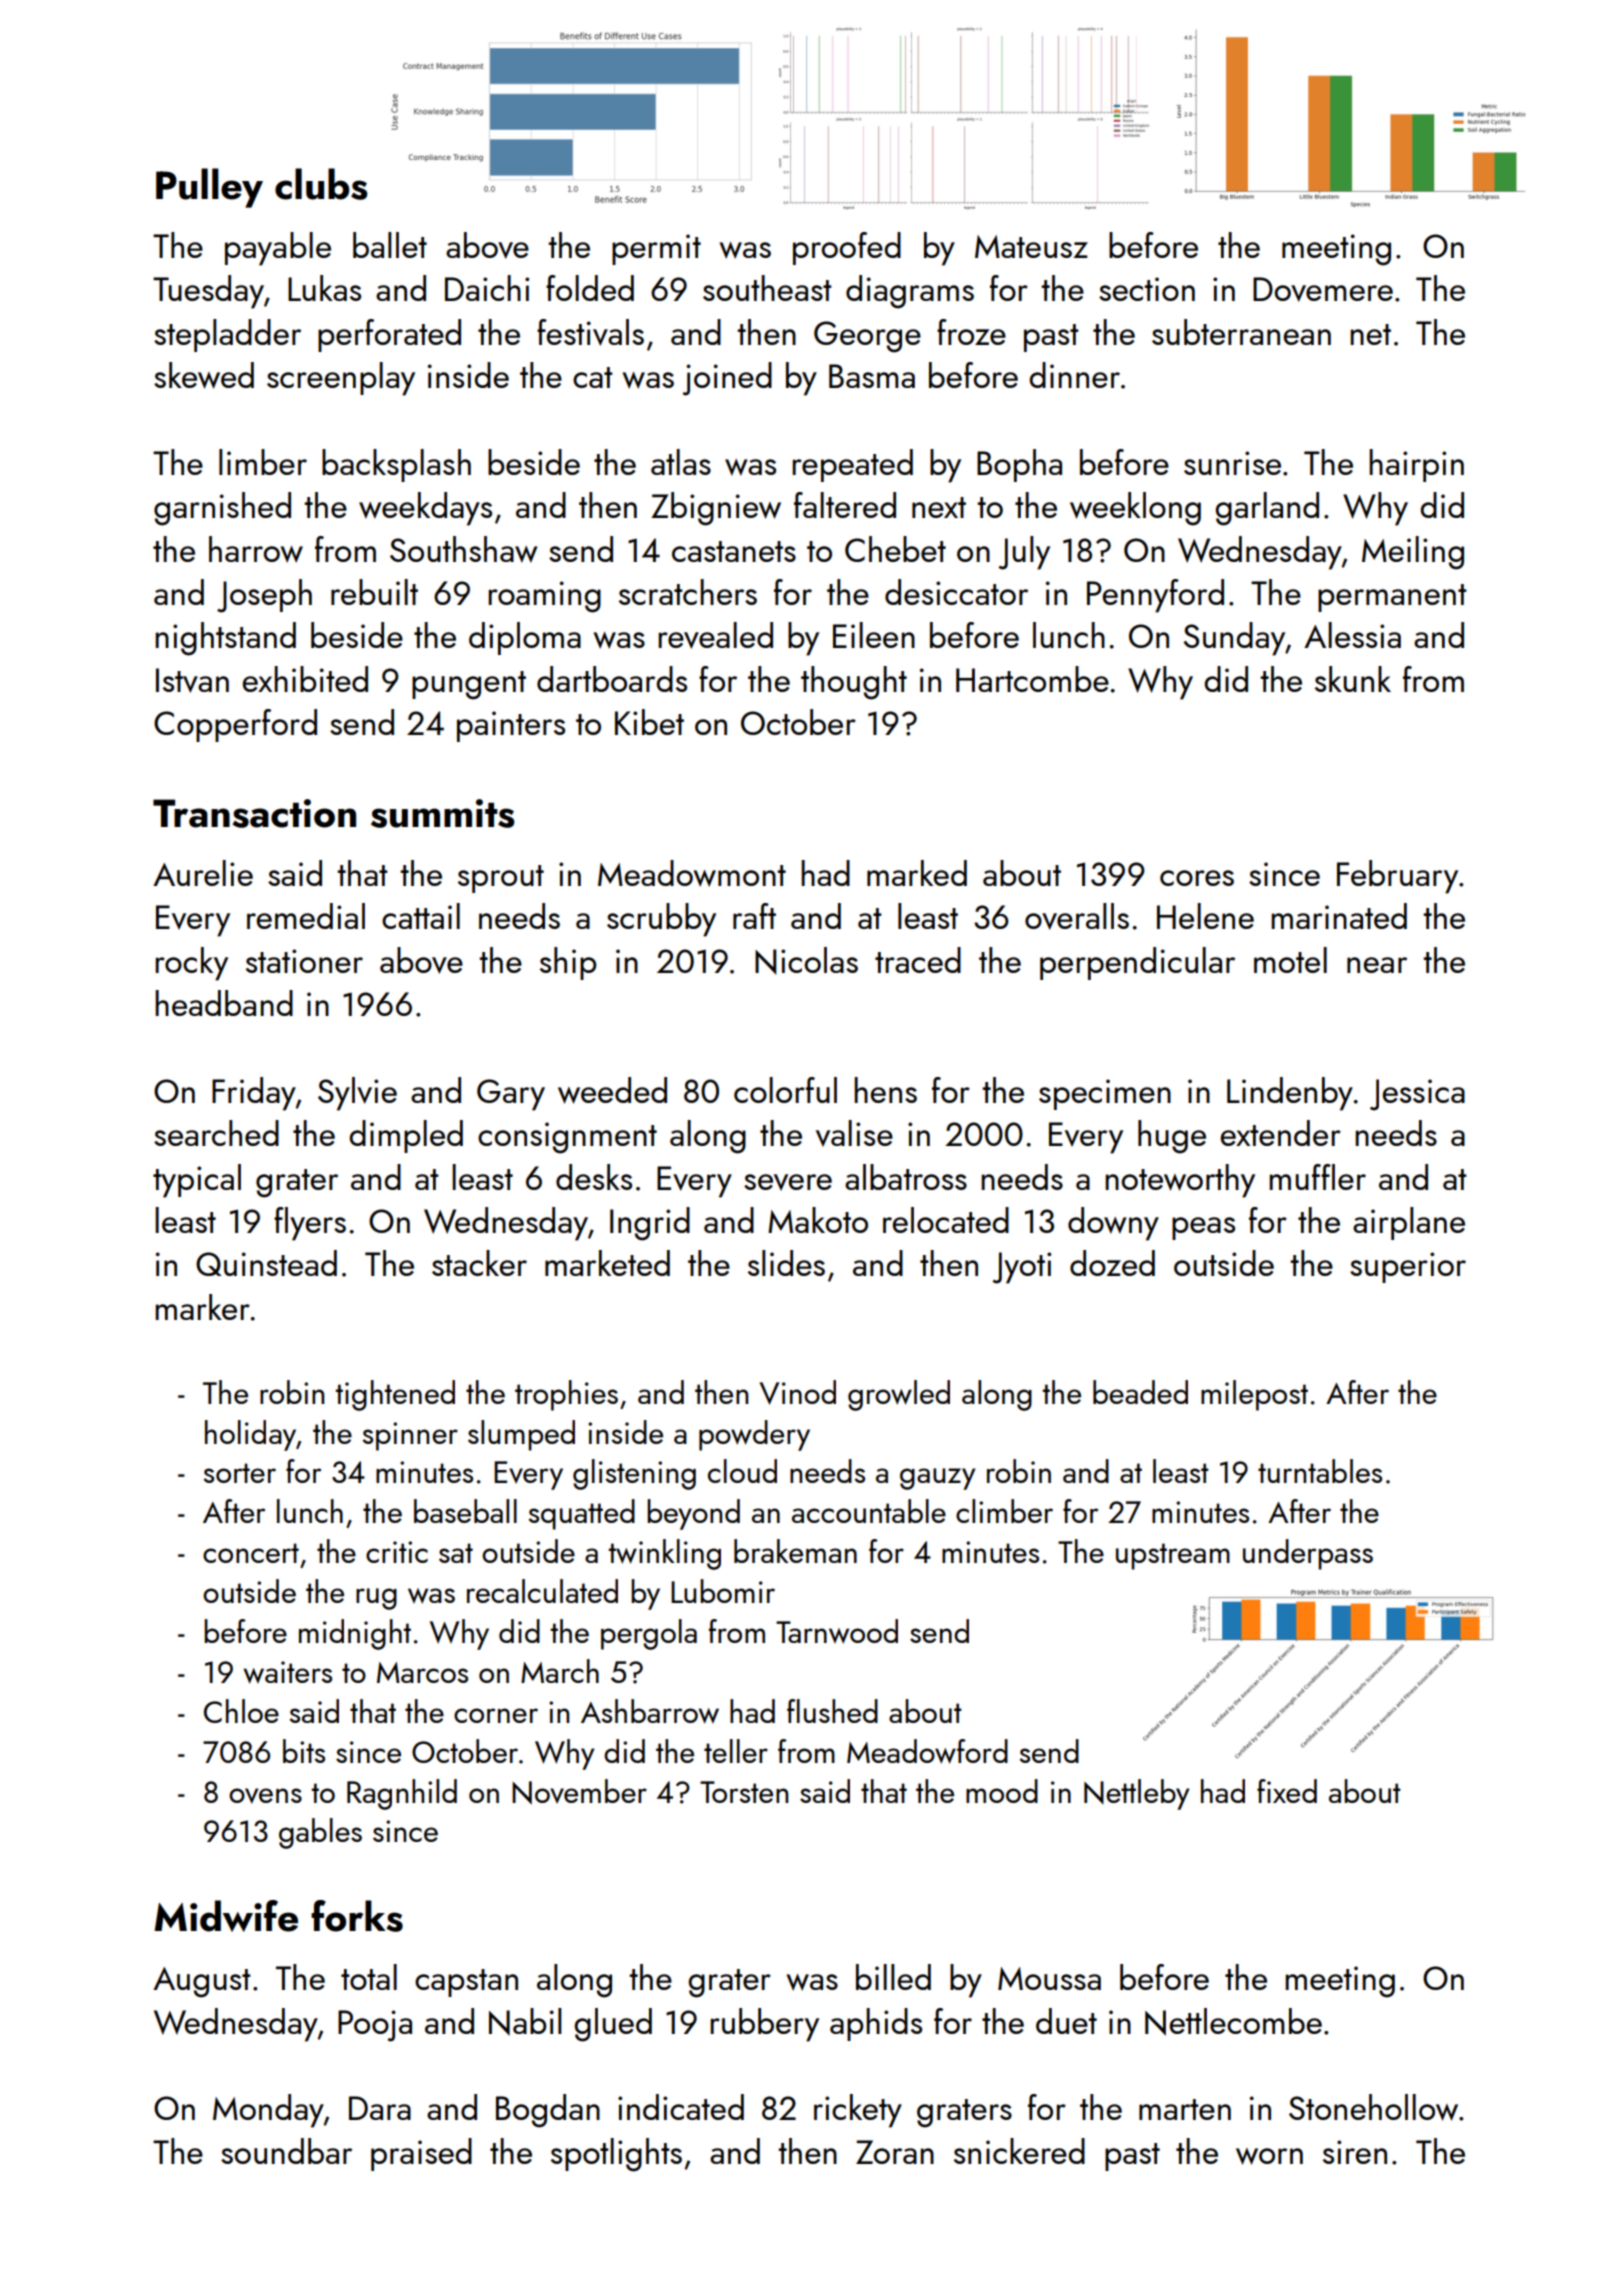 The width and height of the document is (1620, 2292). What do you see at coordinates (1416, 465) in the document?
I see `hairpin` at bounding box center [1416, 465].
